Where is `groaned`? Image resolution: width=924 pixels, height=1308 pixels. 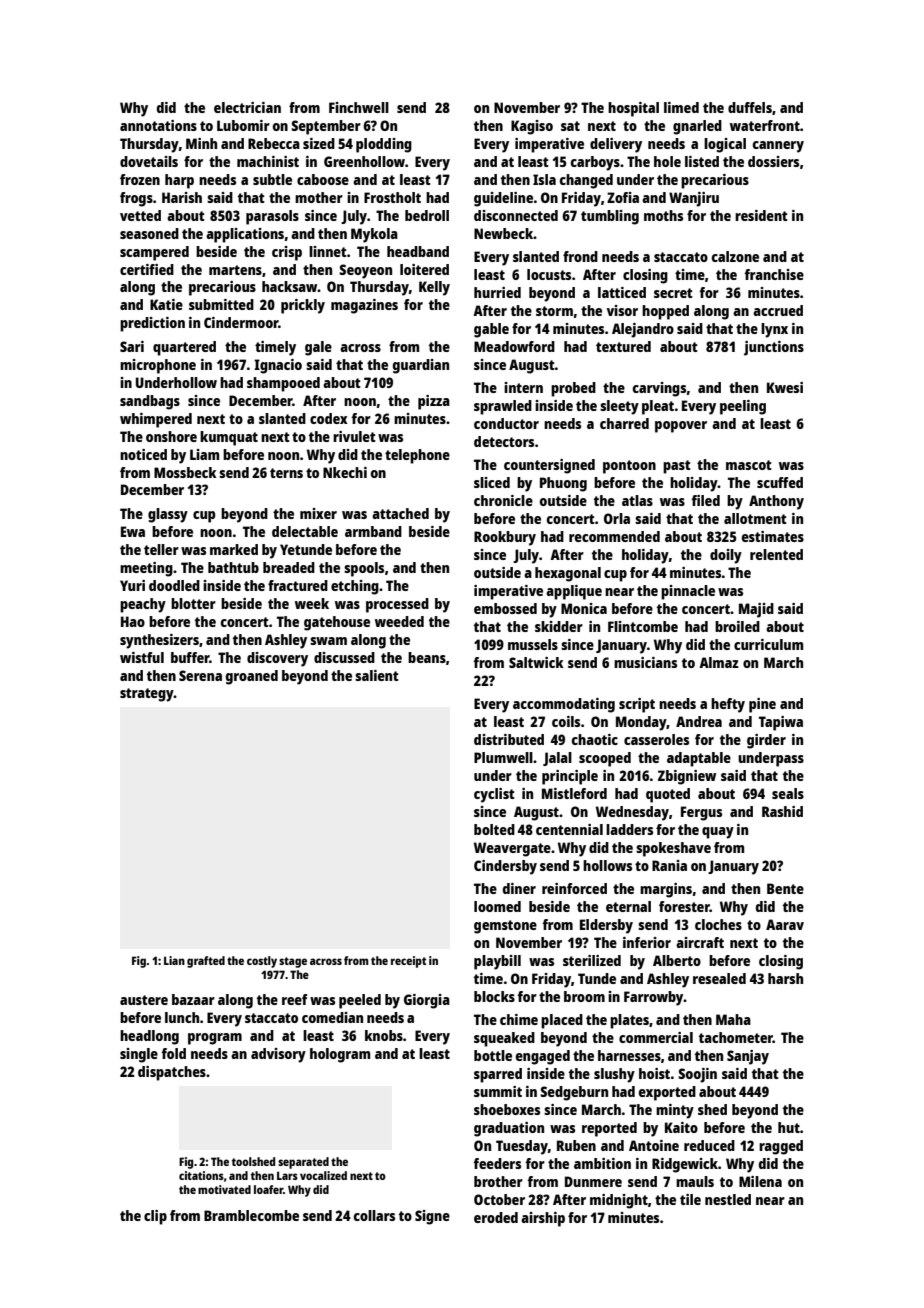 groaned is located at coordinates (252, 677).
